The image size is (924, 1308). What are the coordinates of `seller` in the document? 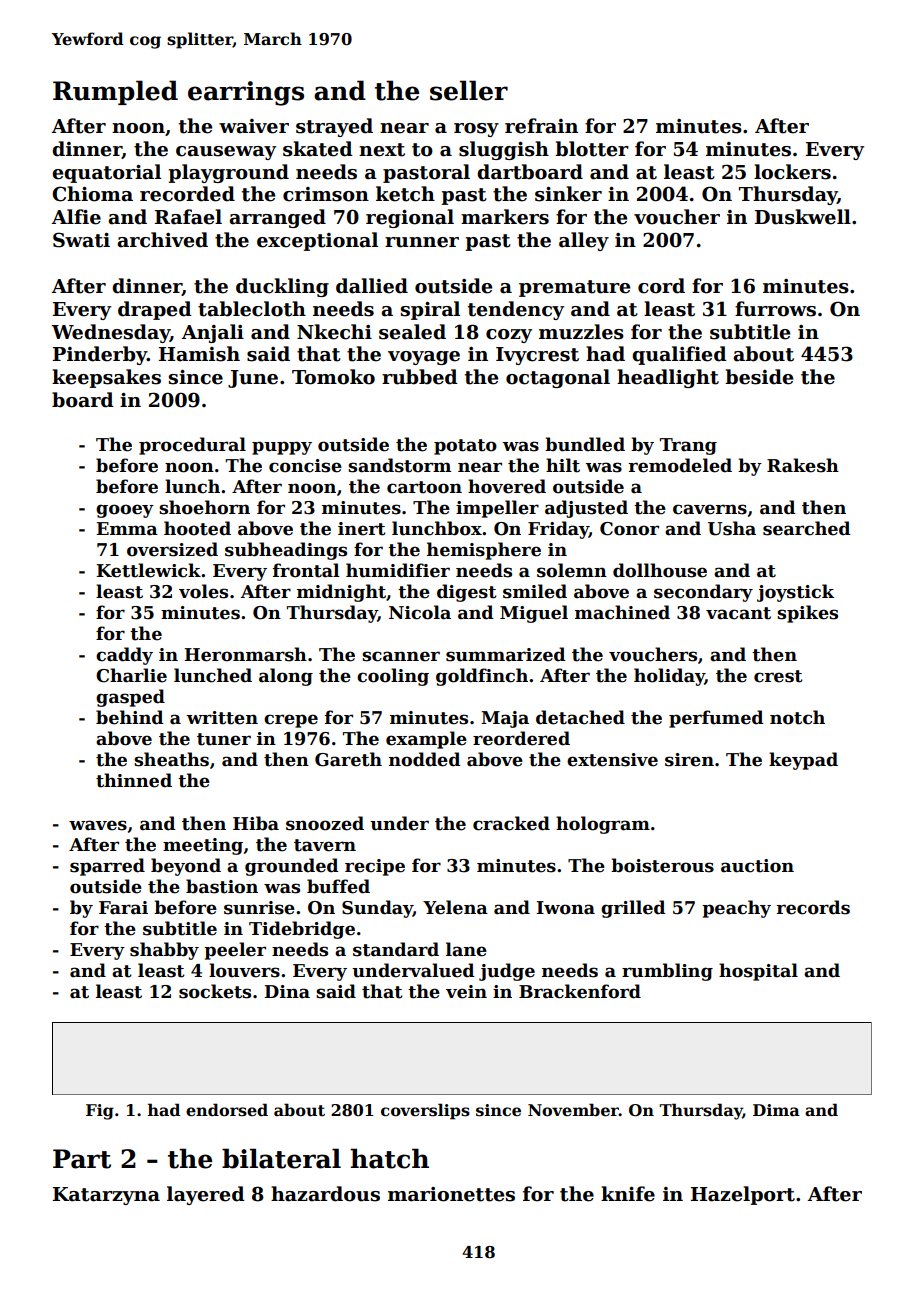 It's located at (469, 90).
